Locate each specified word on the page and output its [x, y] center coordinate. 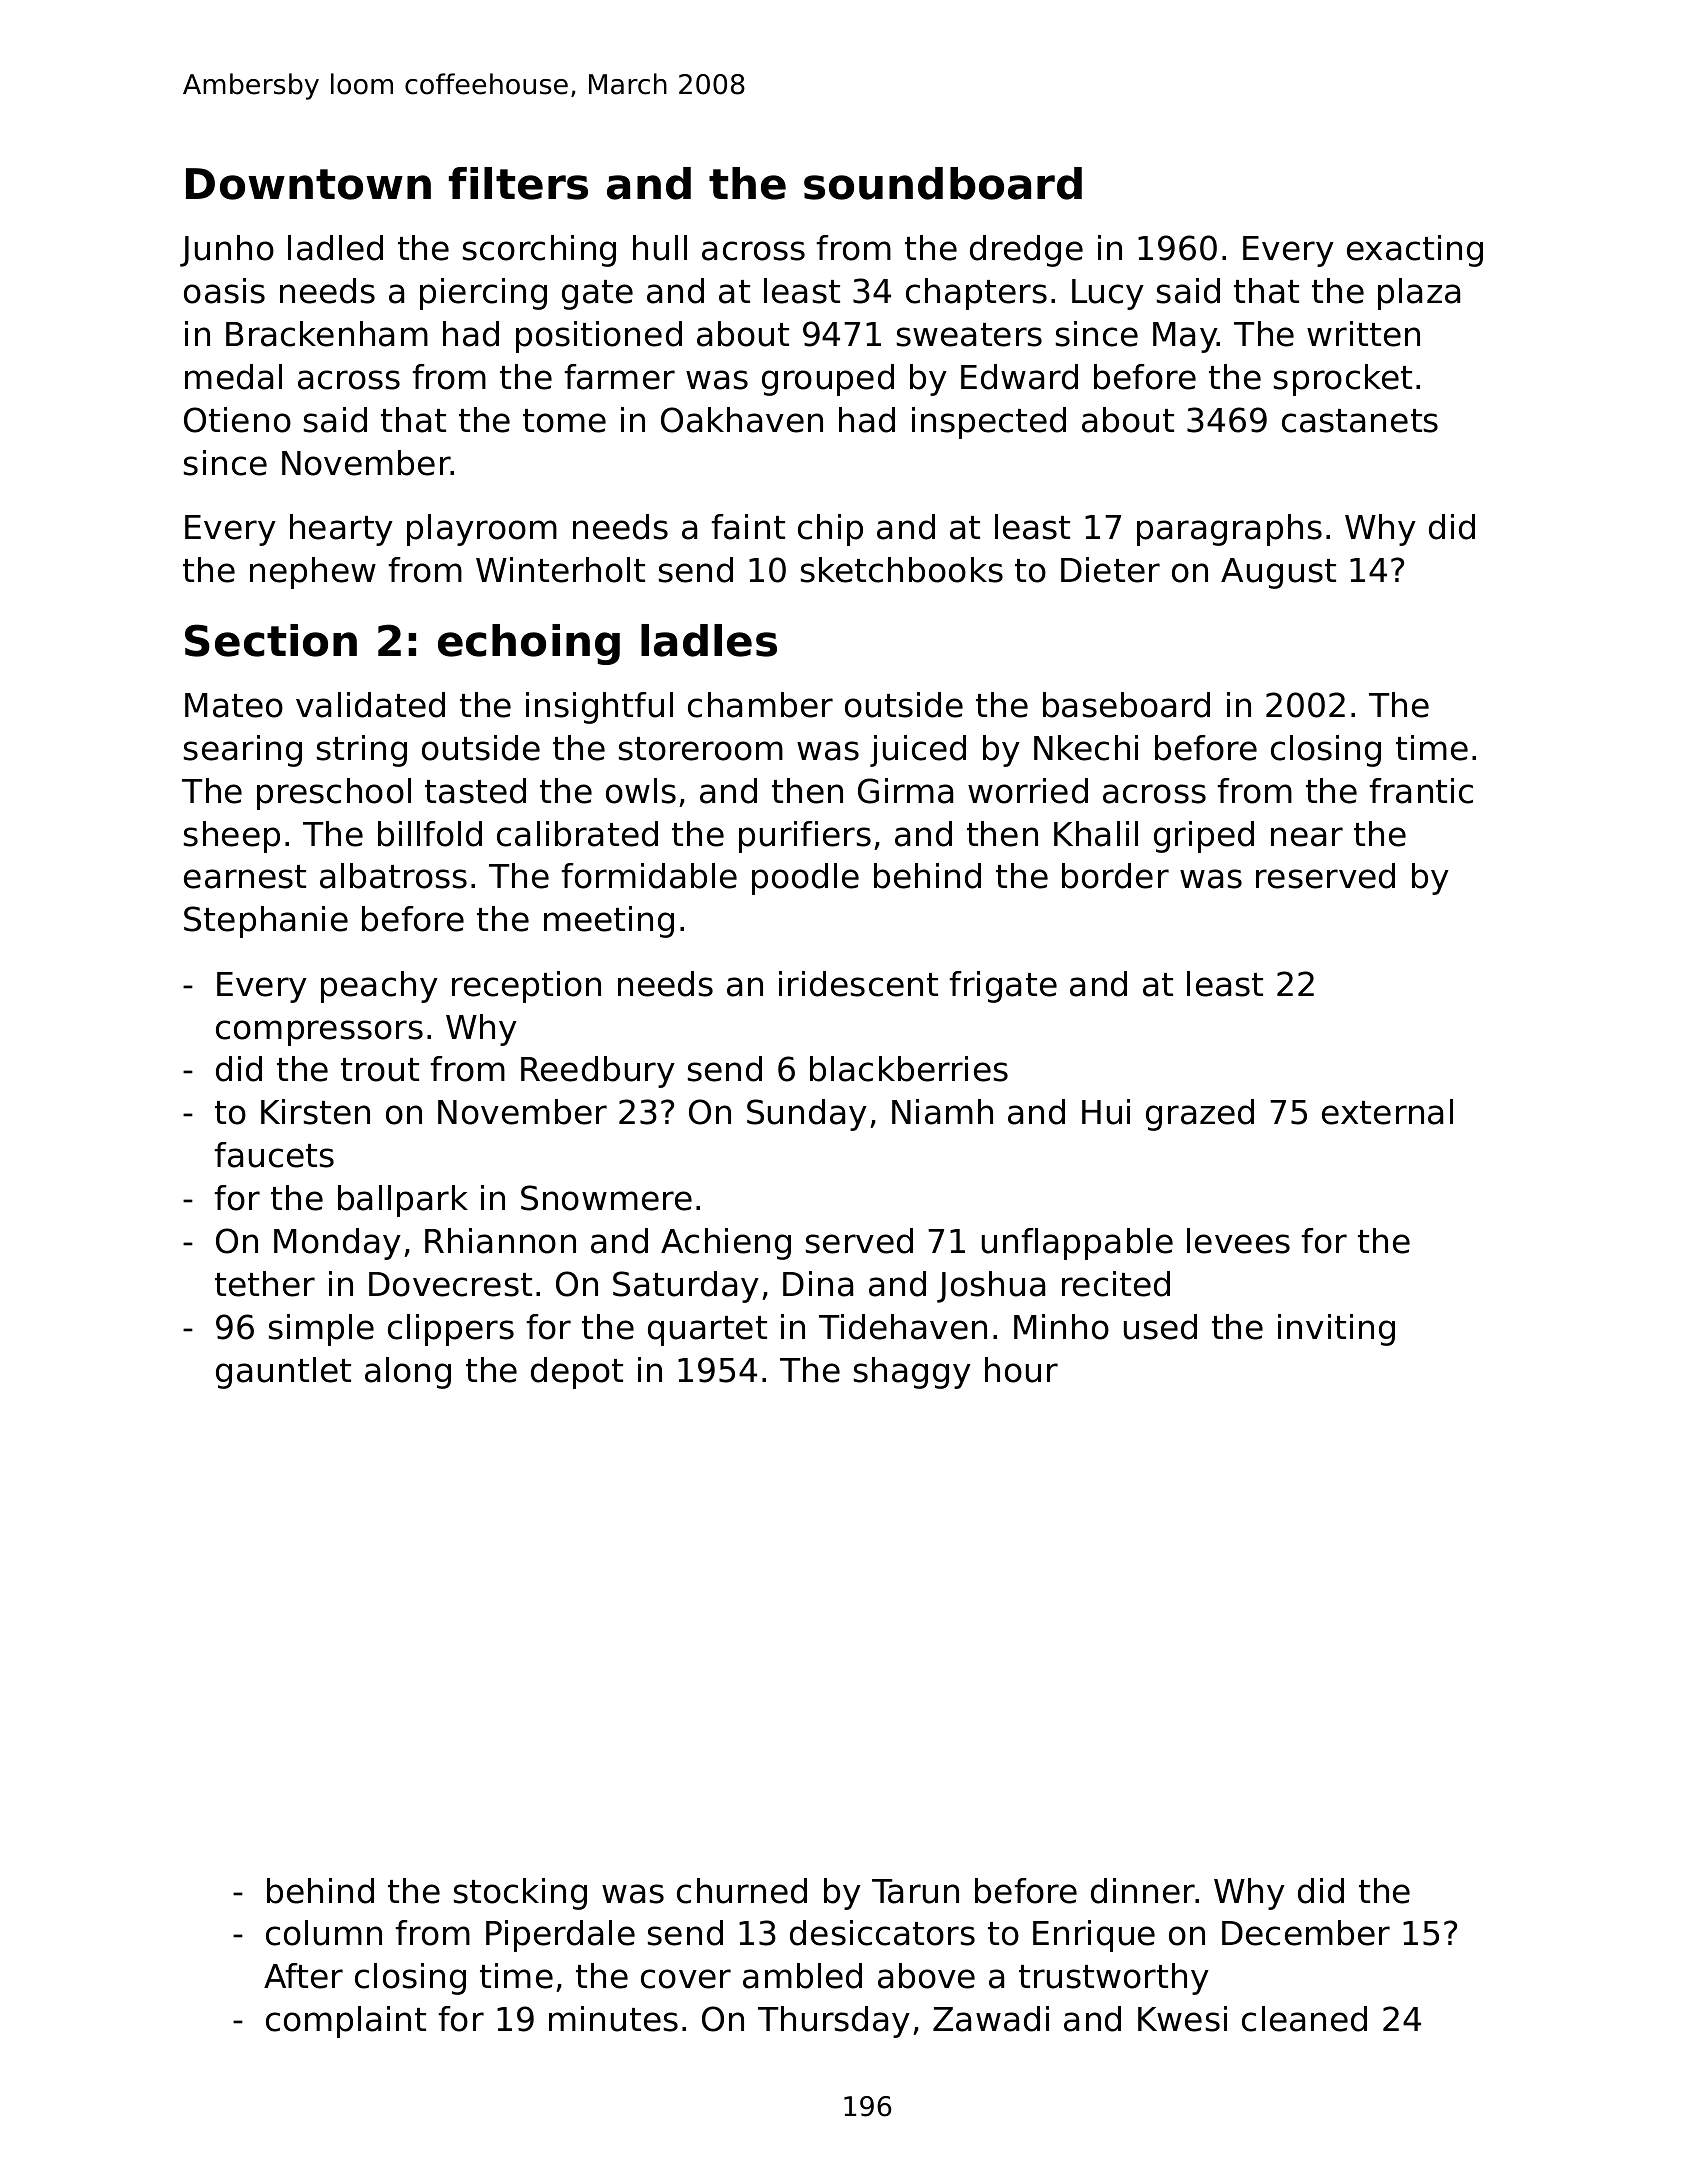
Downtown [308, 184]
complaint [346, 2022]
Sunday [807, 1115]
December [1306, 1933]
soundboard [943, 183]
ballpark [403, 1201]
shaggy [912, 1373]
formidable [649, 876]
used [1160, 1327]
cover [686, 1979]
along [408, 1373]
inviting [1336, 1330]
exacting [1415, 251]
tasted [475, 791]
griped [1204, 837]
